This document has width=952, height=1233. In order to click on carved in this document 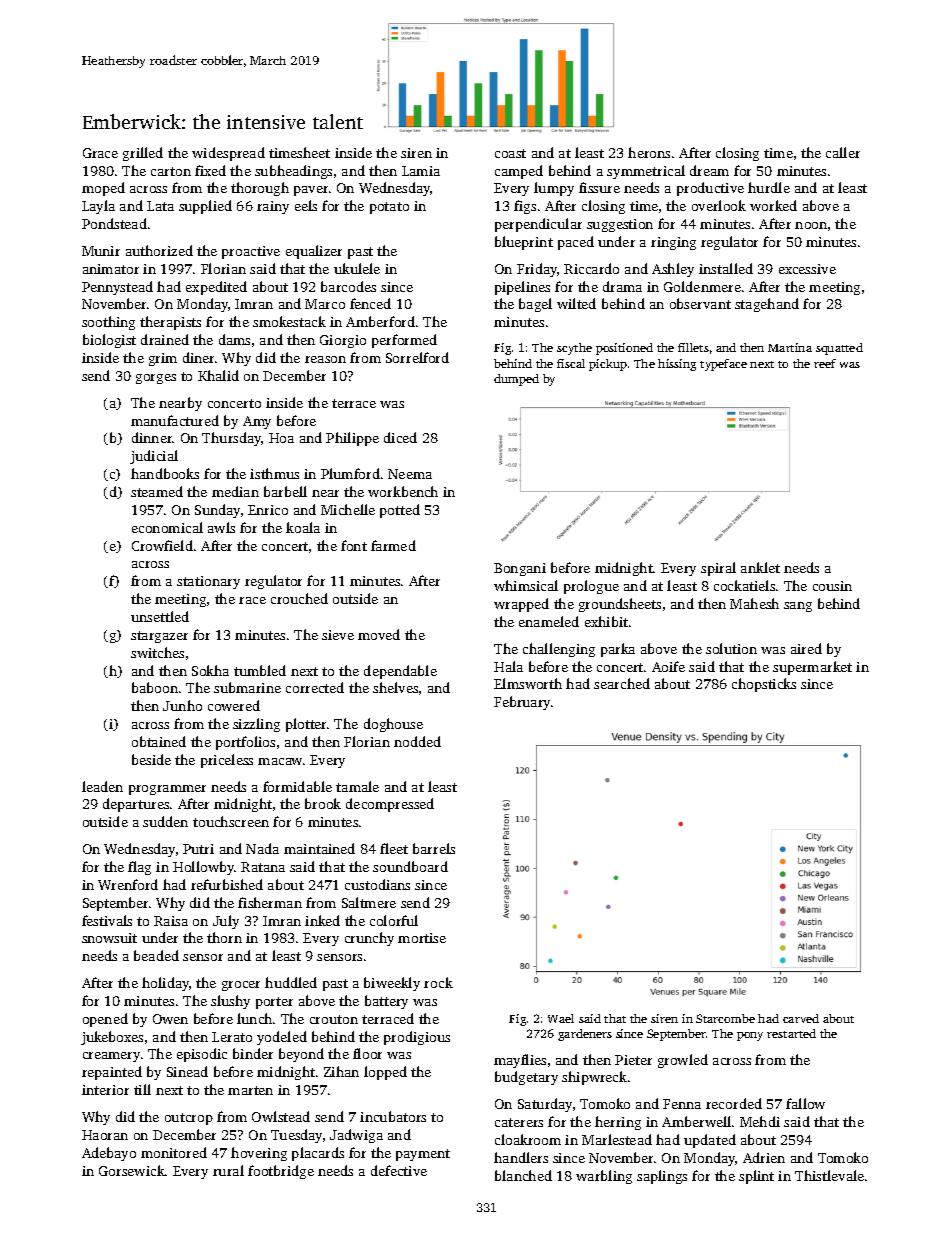, I will do `click(801, 1018)`.
